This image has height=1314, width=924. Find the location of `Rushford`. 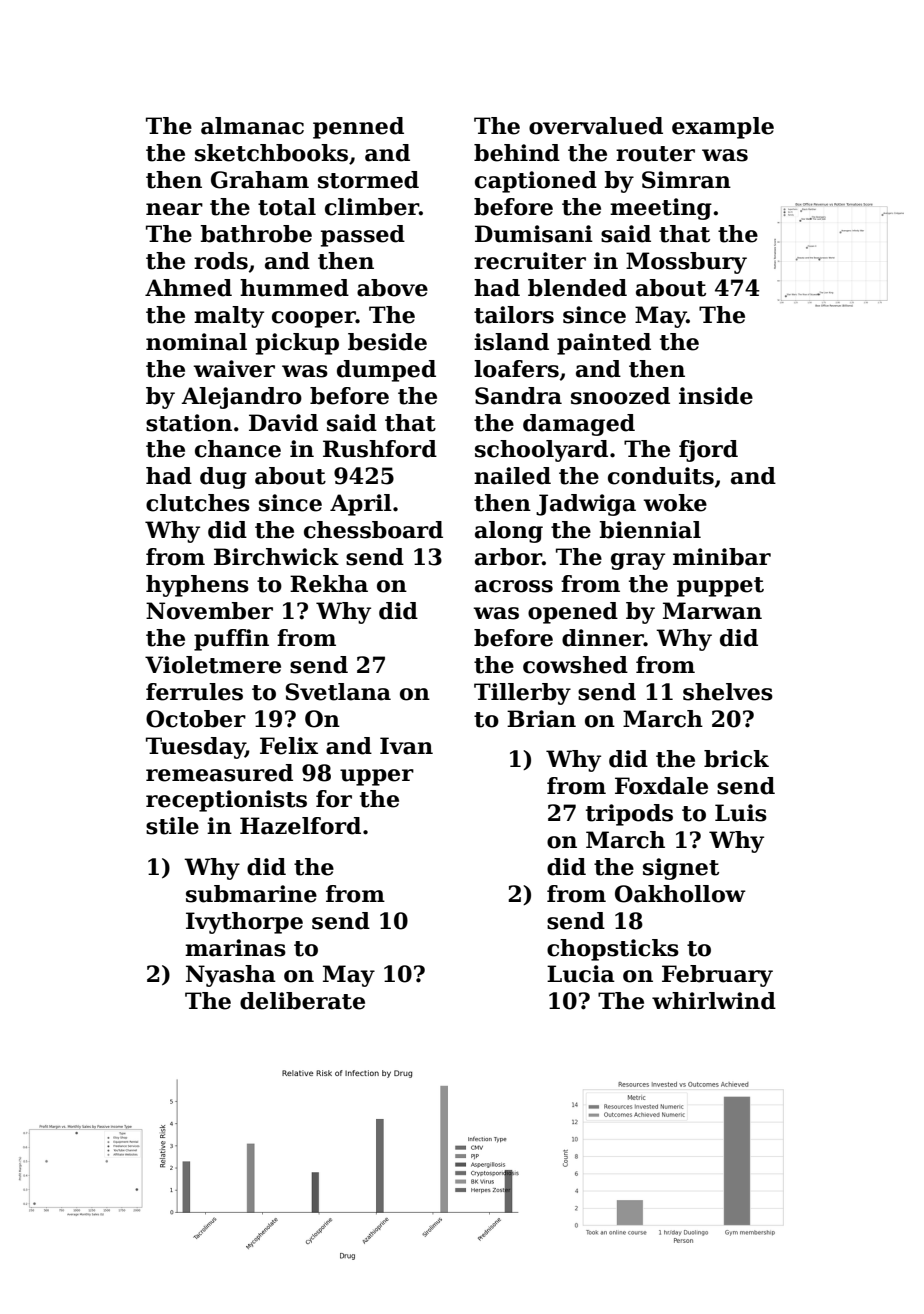

Rushford is located at coordinates (380, 449).
